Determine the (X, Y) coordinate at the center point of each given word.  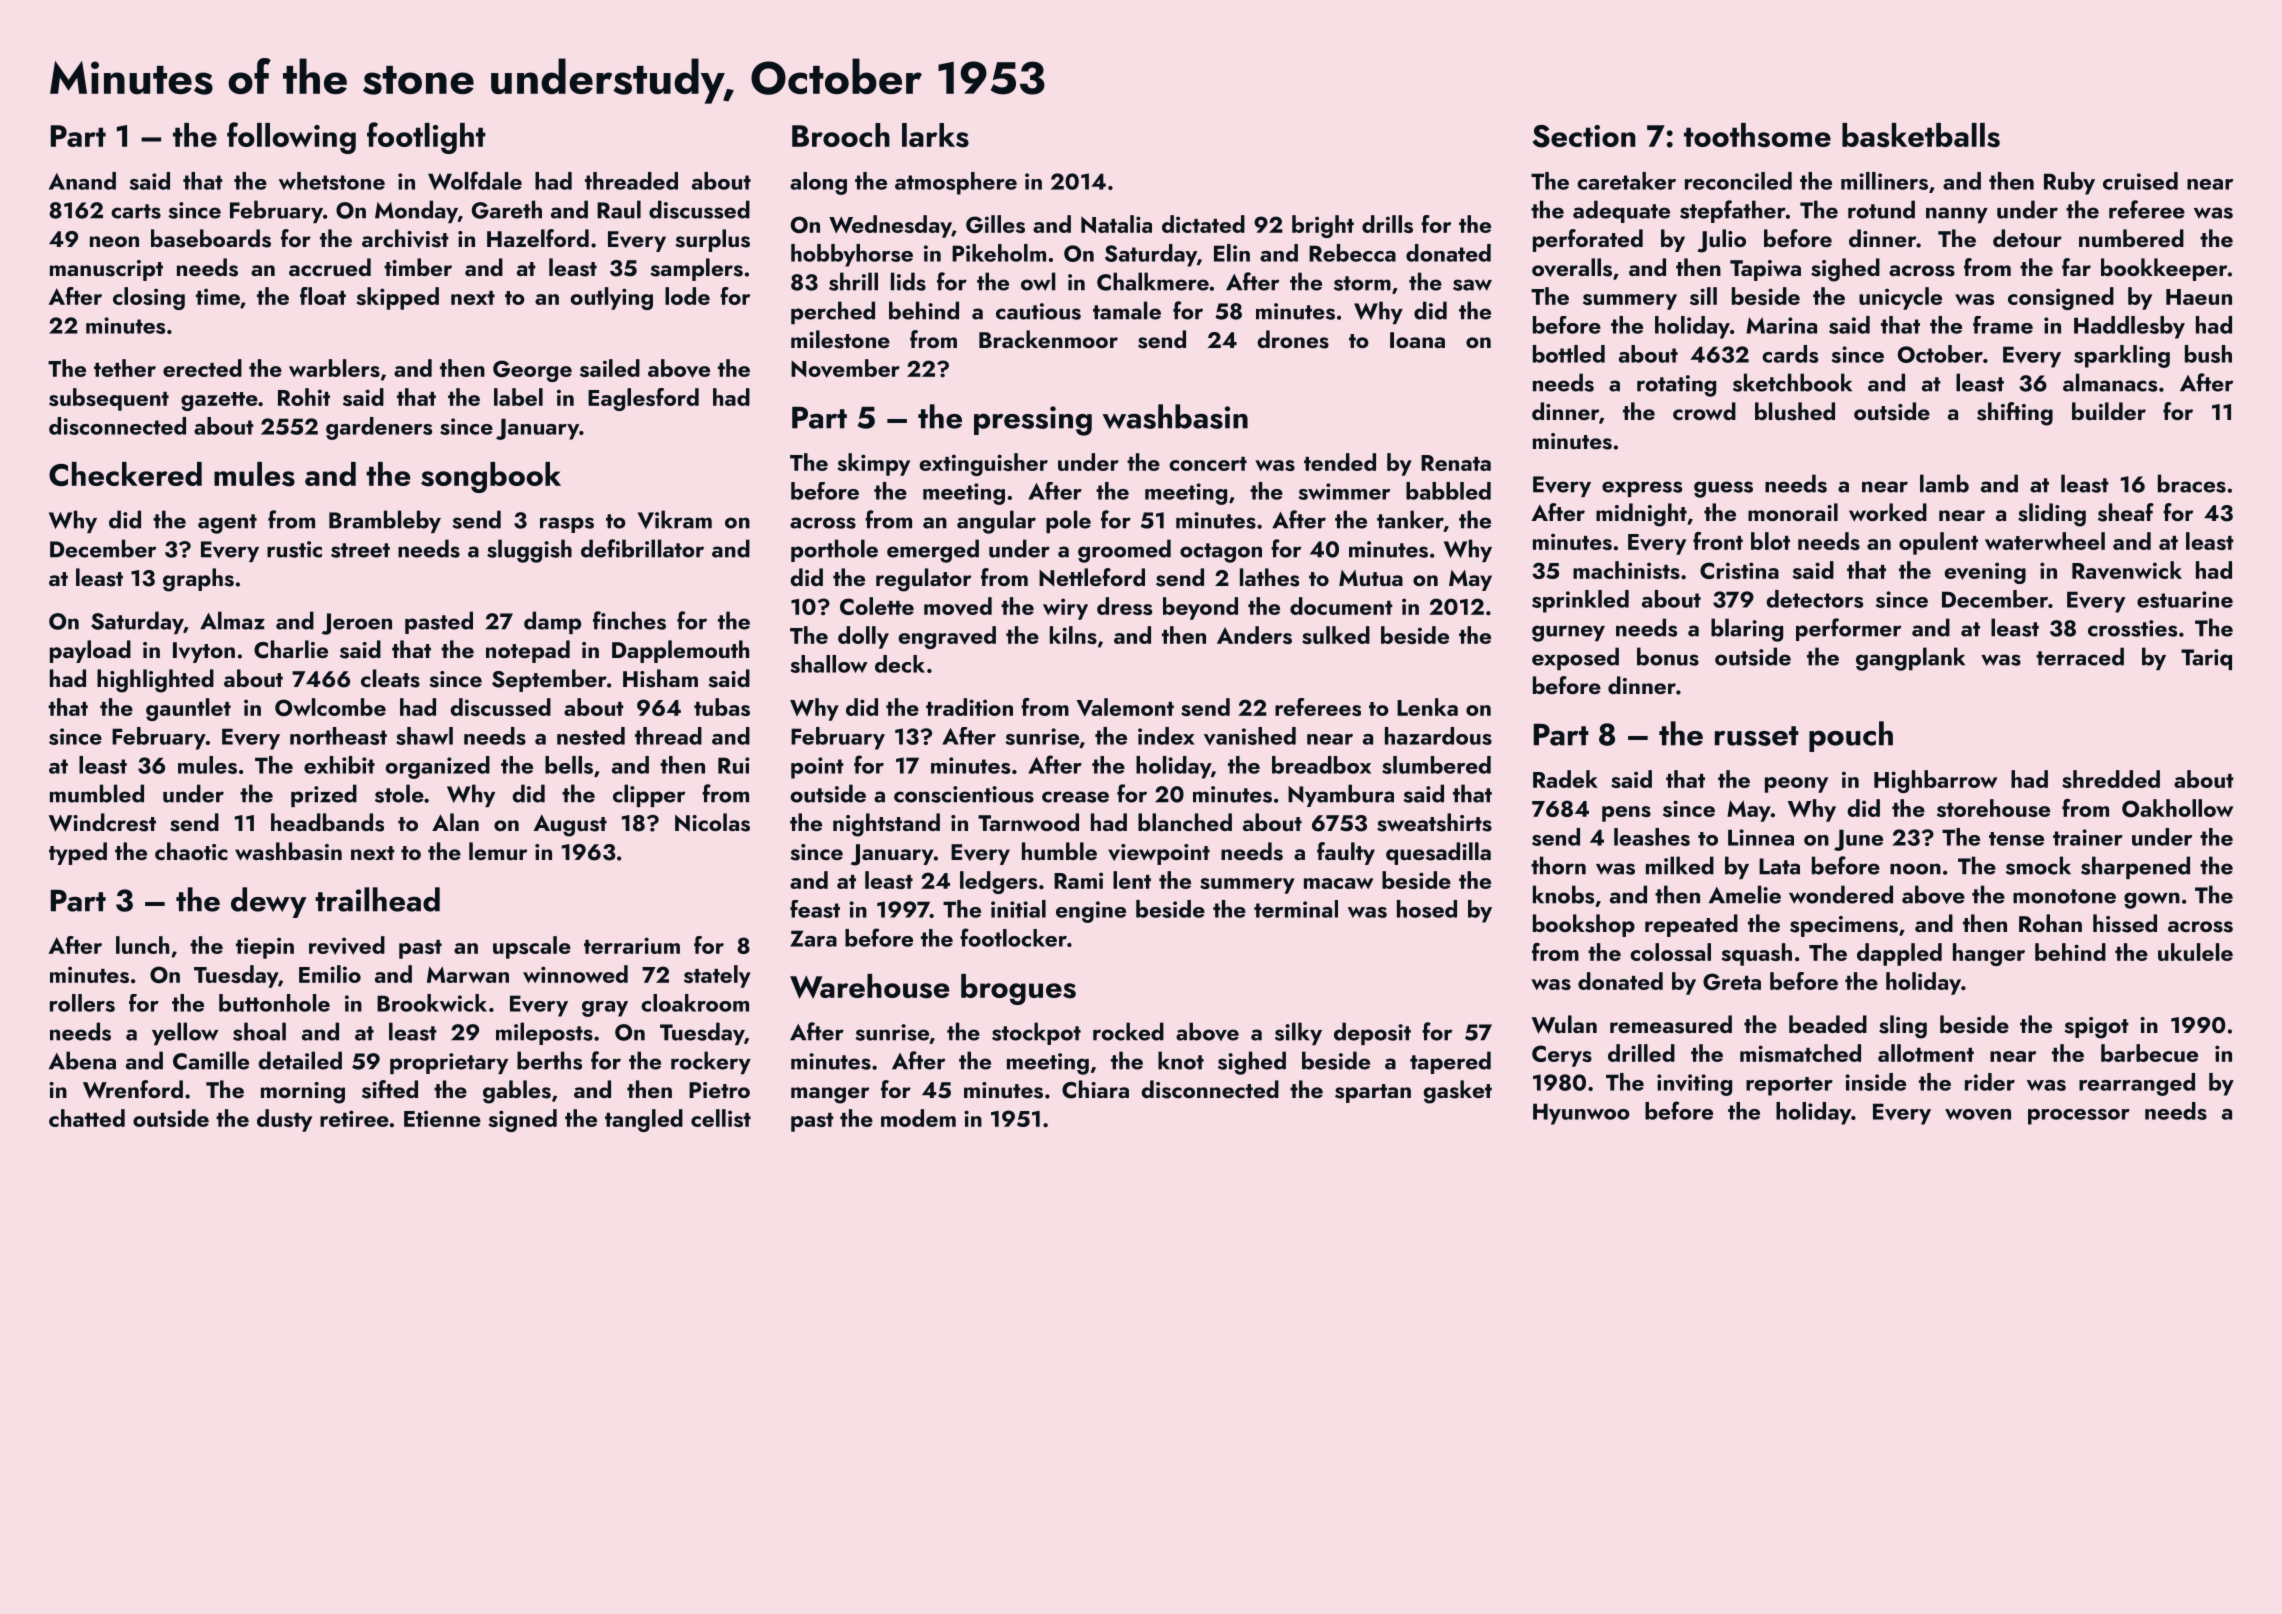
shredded (2111, 779)
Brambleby (385, 521)
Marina (1781, 325)
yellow (185, 1033)
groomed (1124, 551)
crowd (1704, 411)
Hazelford (538, 238)
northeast (338, 736)
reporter (1789, 1086)
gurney (1568, 633)
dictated (1203, 224)
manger (830, 1095)
